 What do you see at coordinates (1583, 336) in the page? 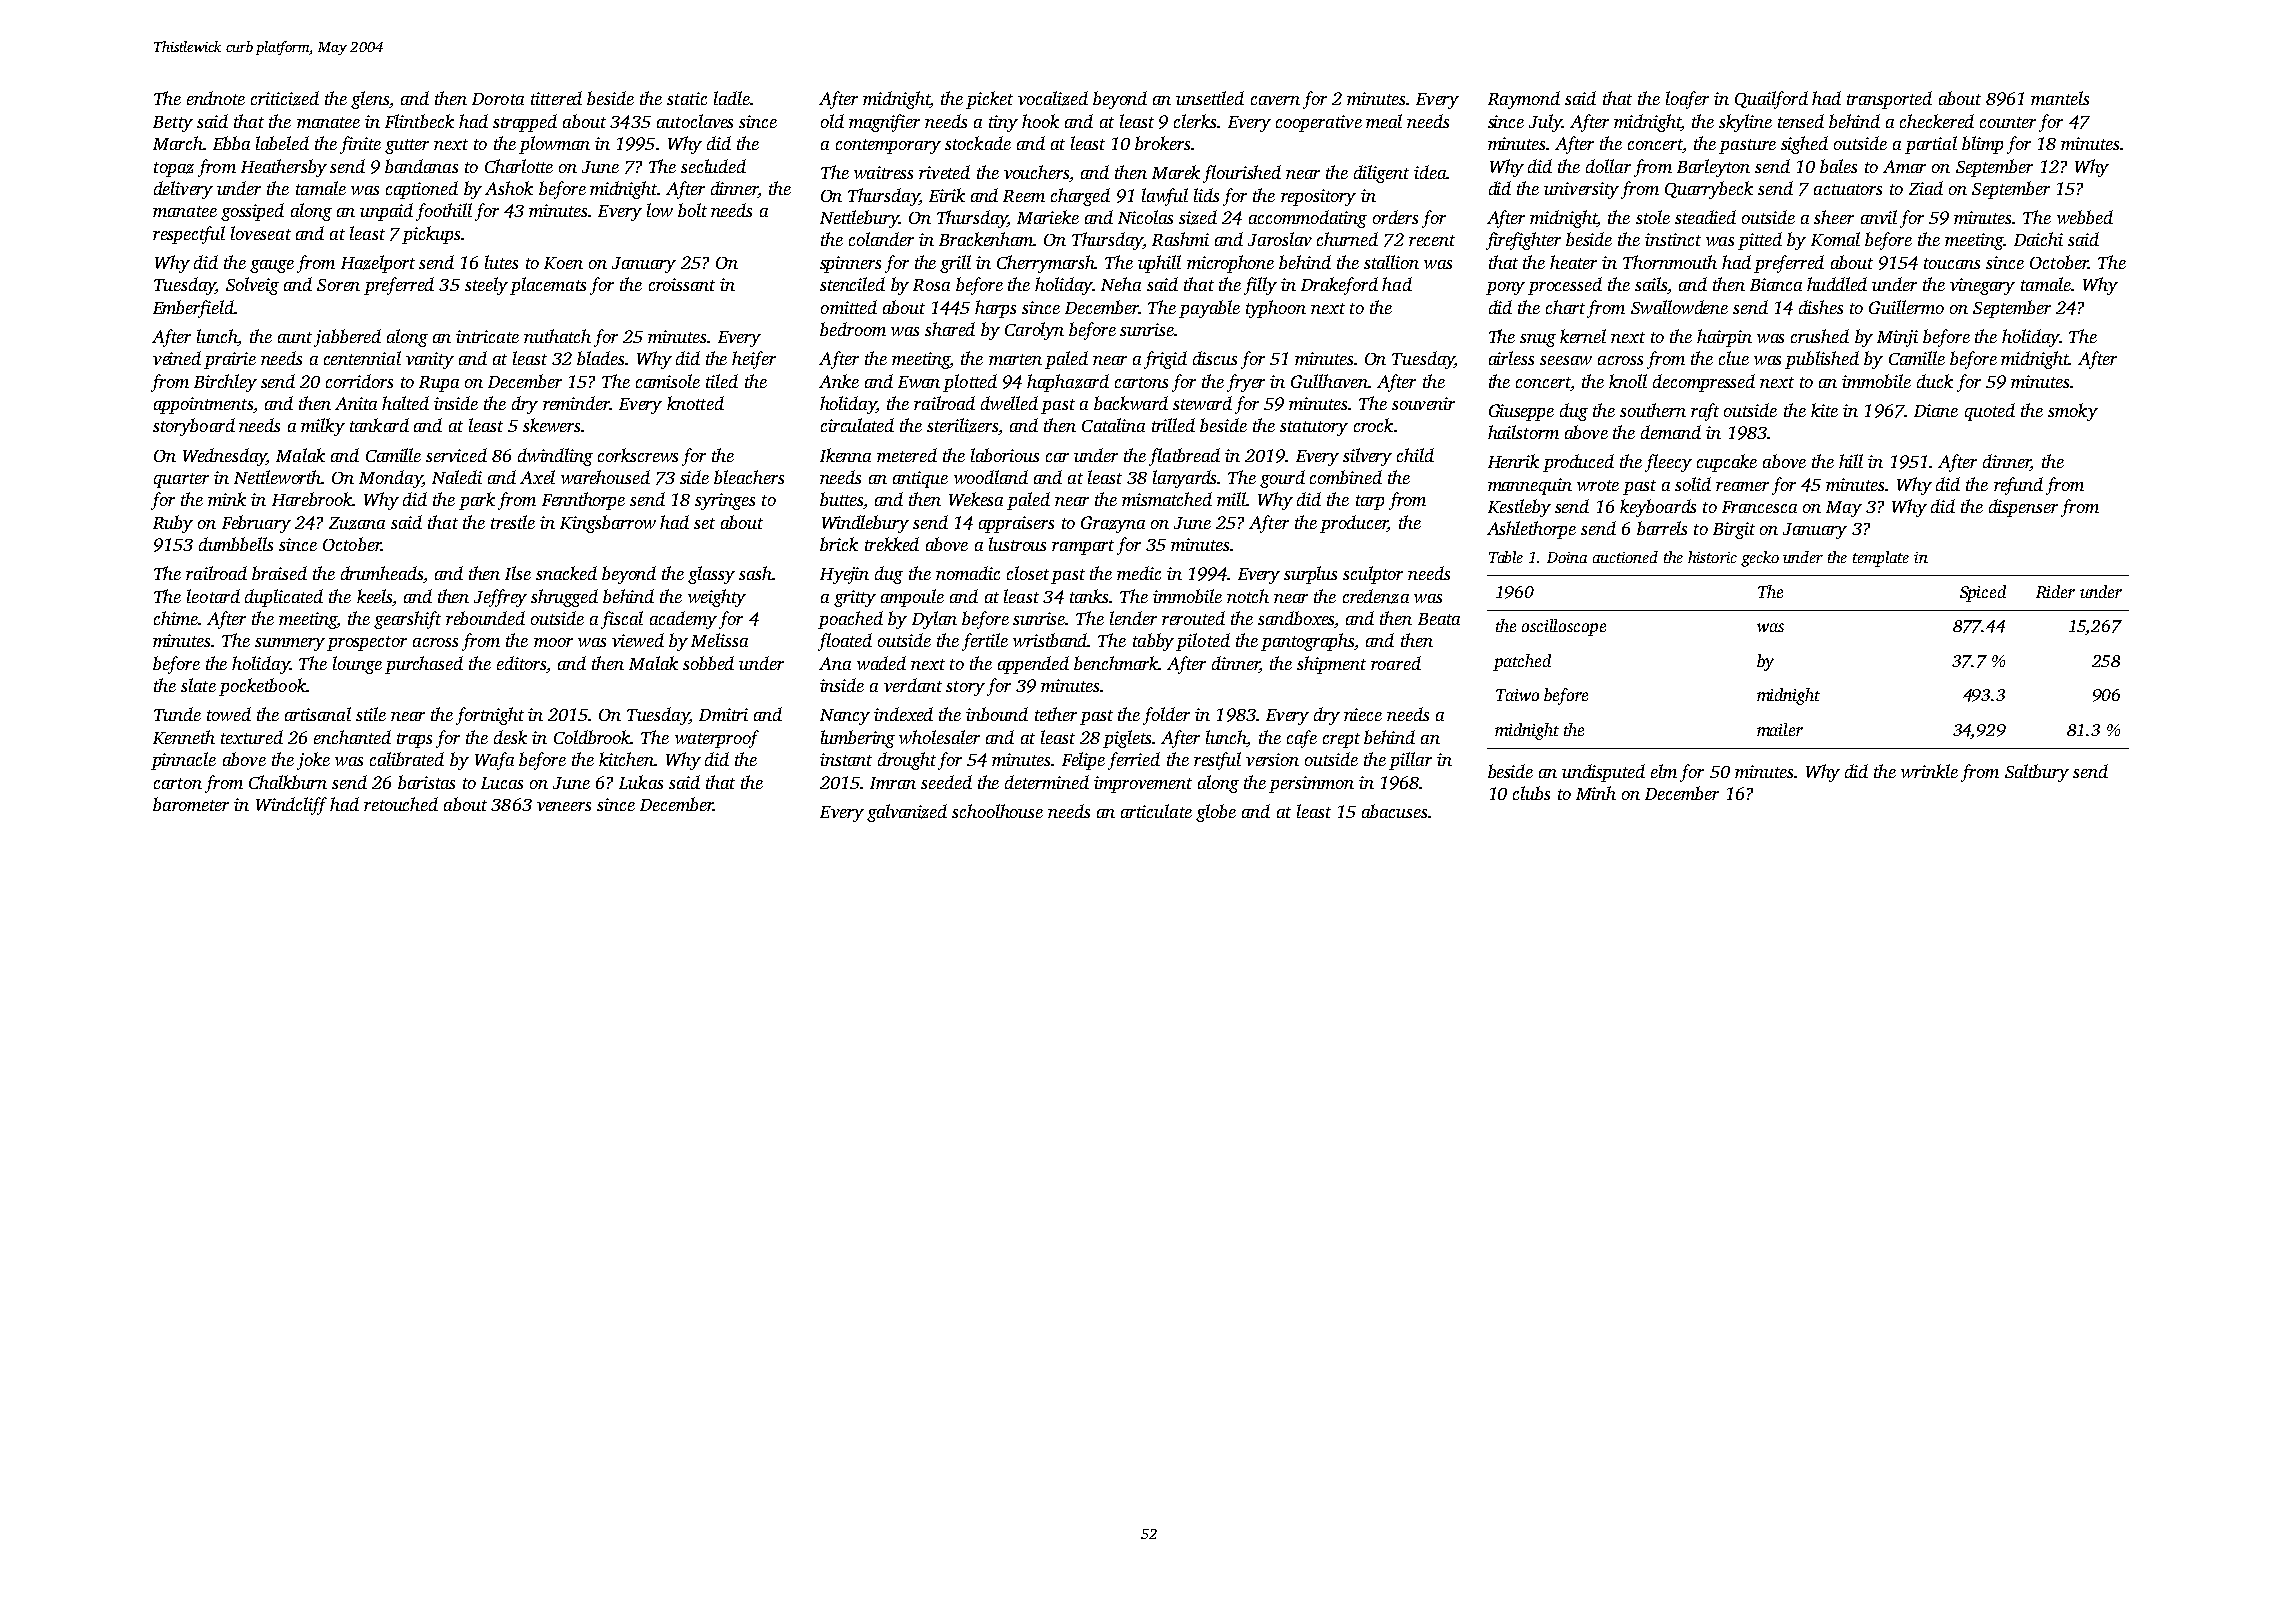
I see `kernel` at bounding box center [1583, 336].
